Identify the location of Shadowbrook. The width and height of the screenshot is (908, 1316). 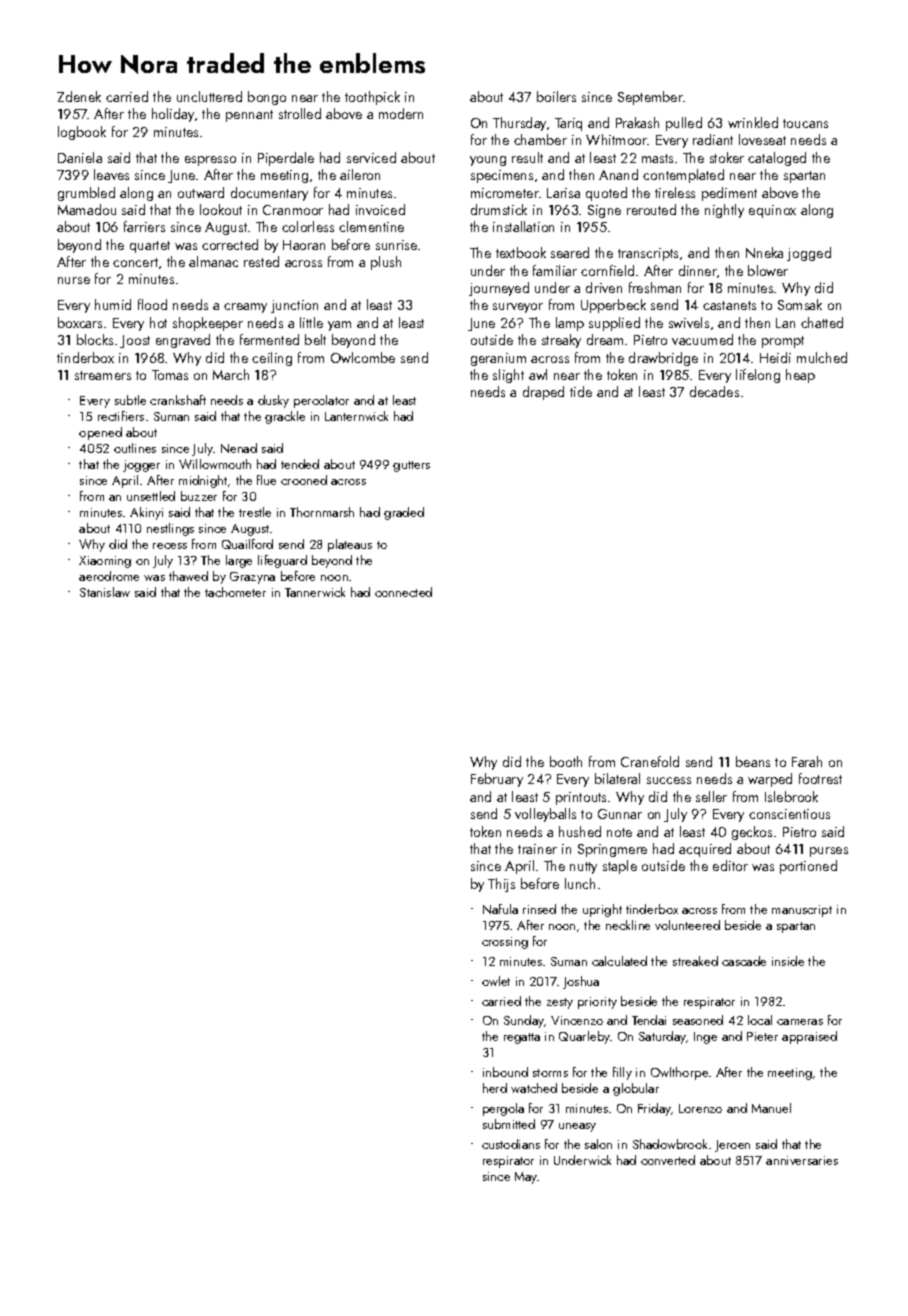
(670, 1144).
